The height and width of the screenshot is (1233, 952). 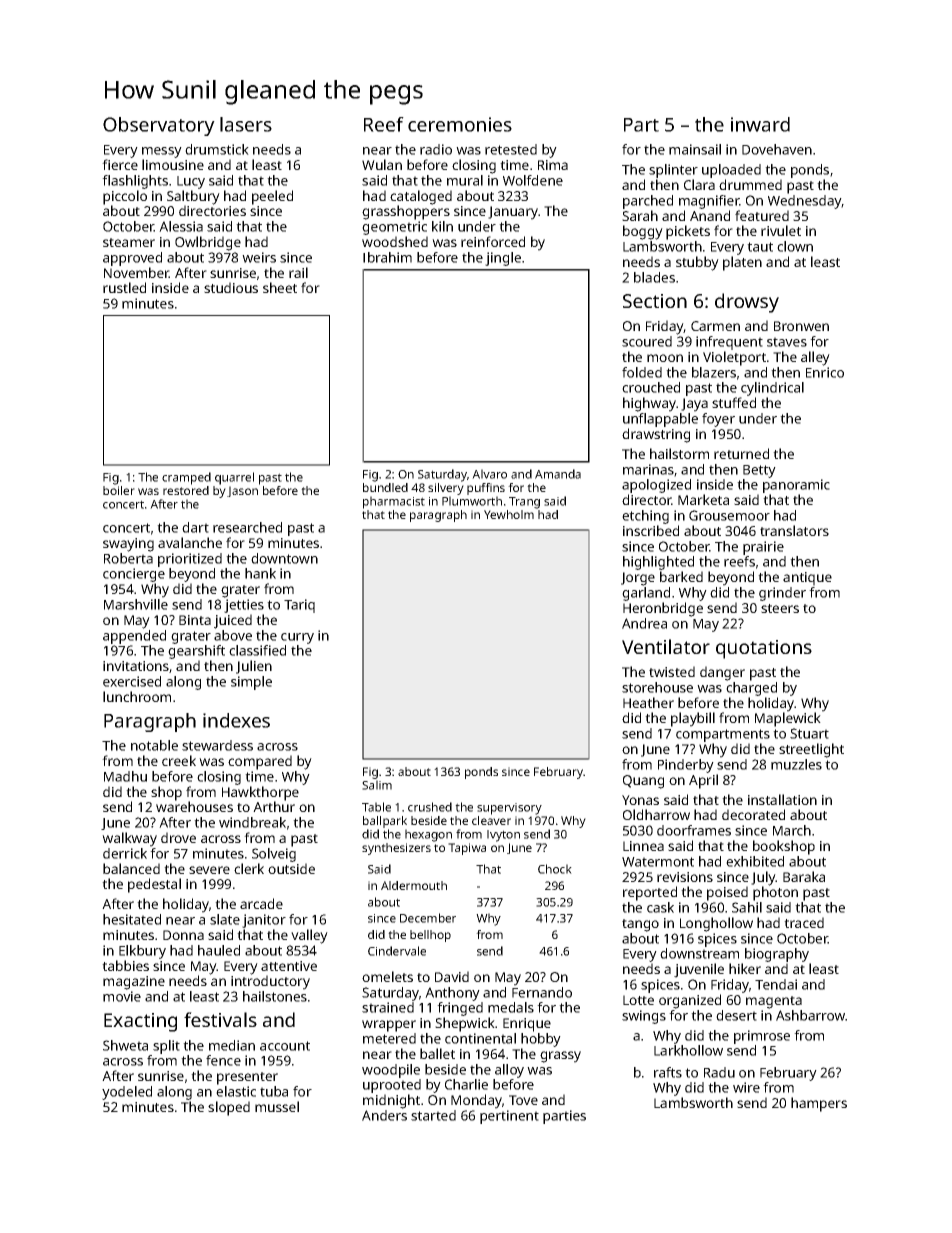 What do you see at coordinates (695, 149) in the screenshot?
I see `mainsail` at bounding box center [695, 149].
